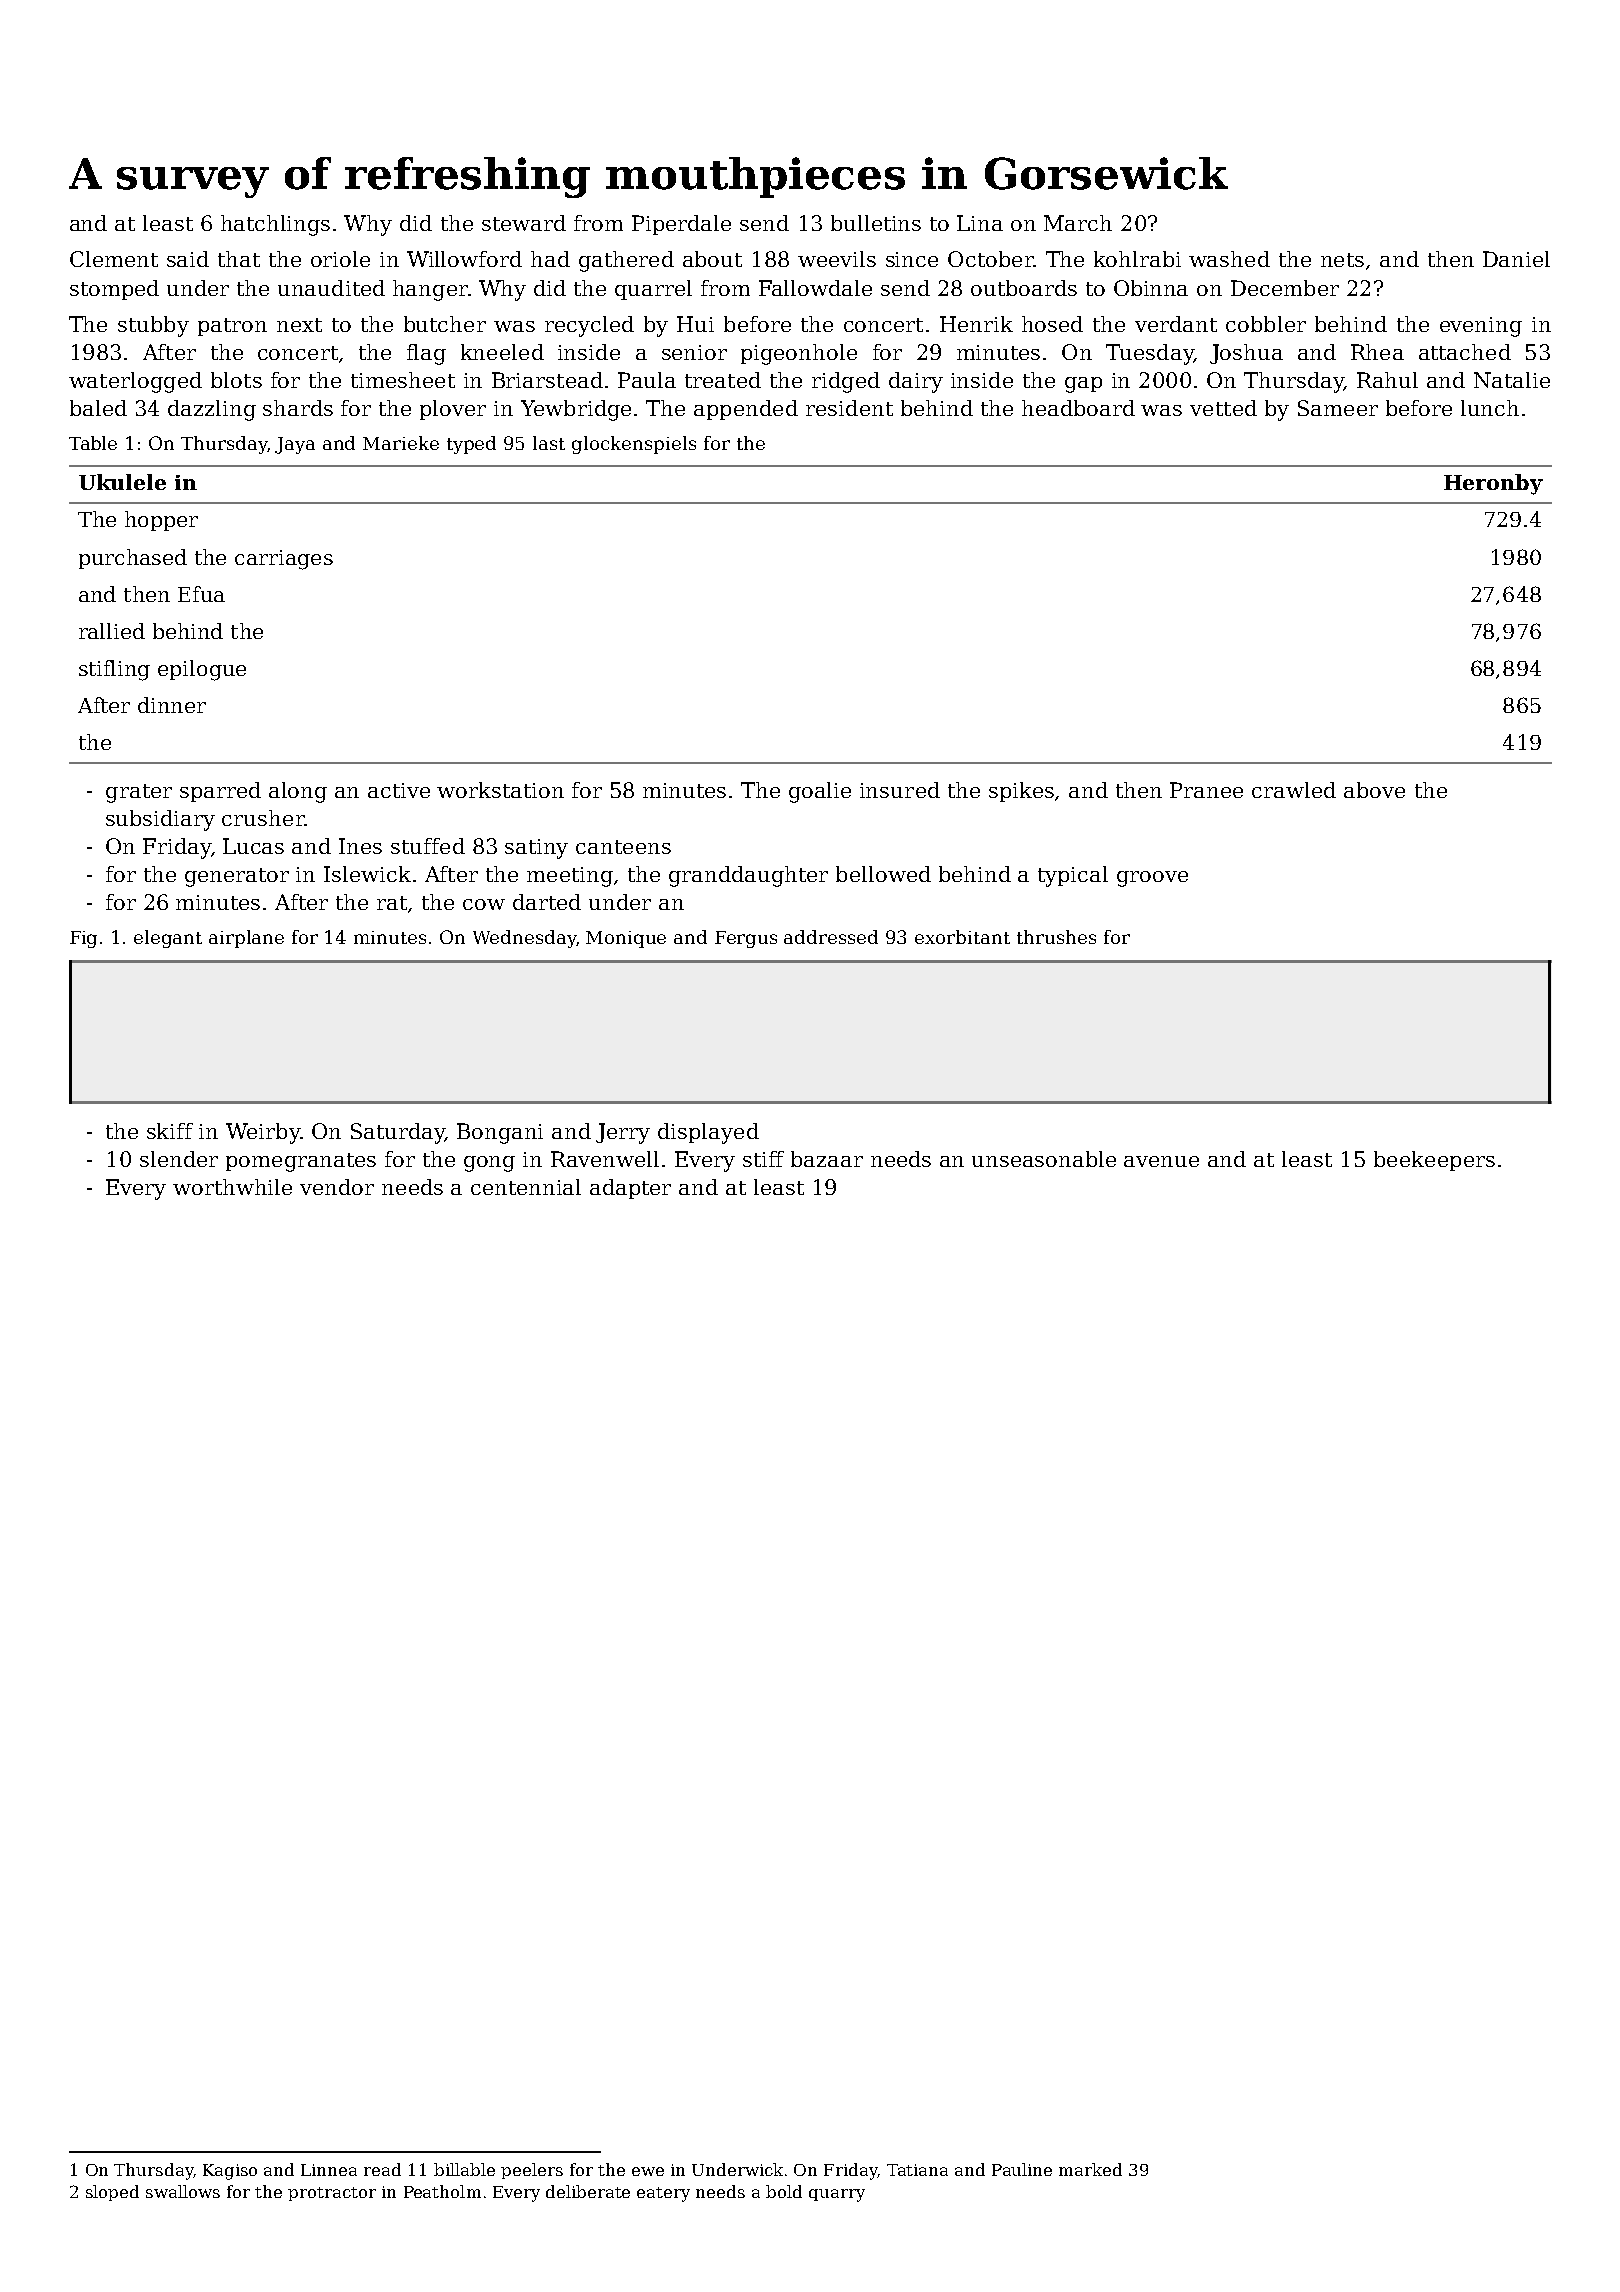 The height and width of the screenshot is (2292, 1620). I want to click on typical, so click(1073, 876).
